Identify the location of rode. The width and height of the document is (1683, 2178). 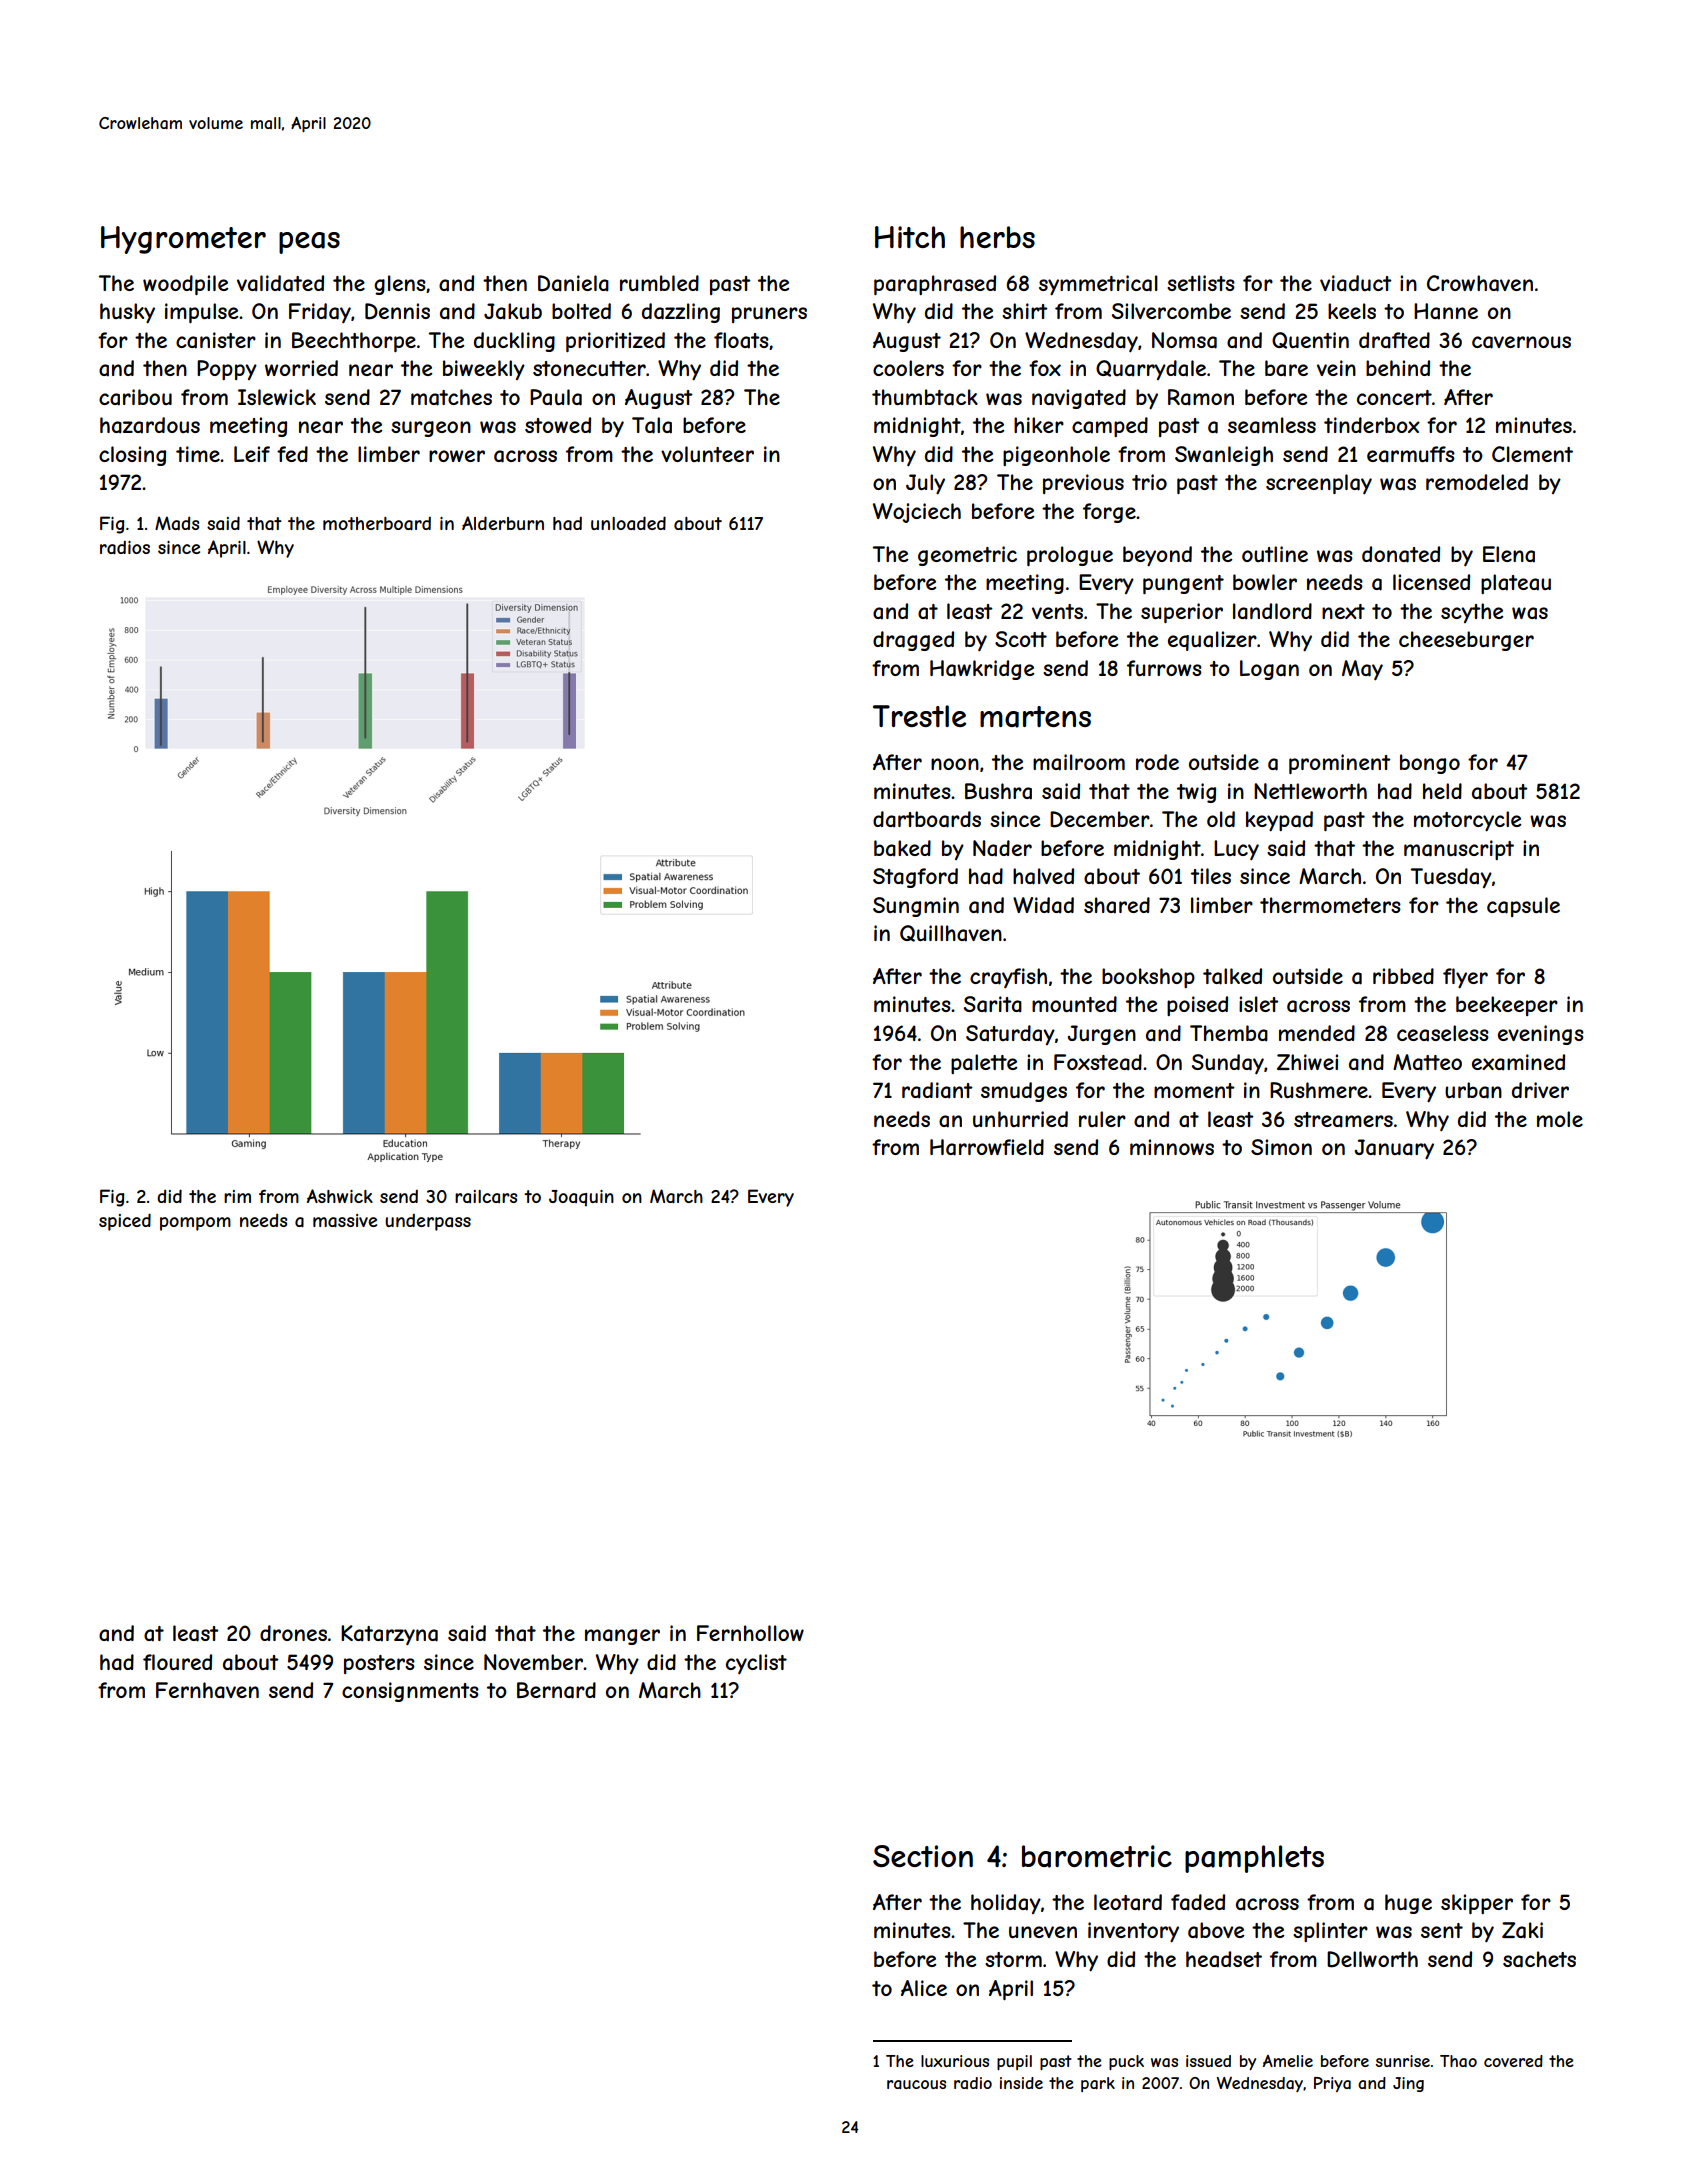
(1157, 762).
